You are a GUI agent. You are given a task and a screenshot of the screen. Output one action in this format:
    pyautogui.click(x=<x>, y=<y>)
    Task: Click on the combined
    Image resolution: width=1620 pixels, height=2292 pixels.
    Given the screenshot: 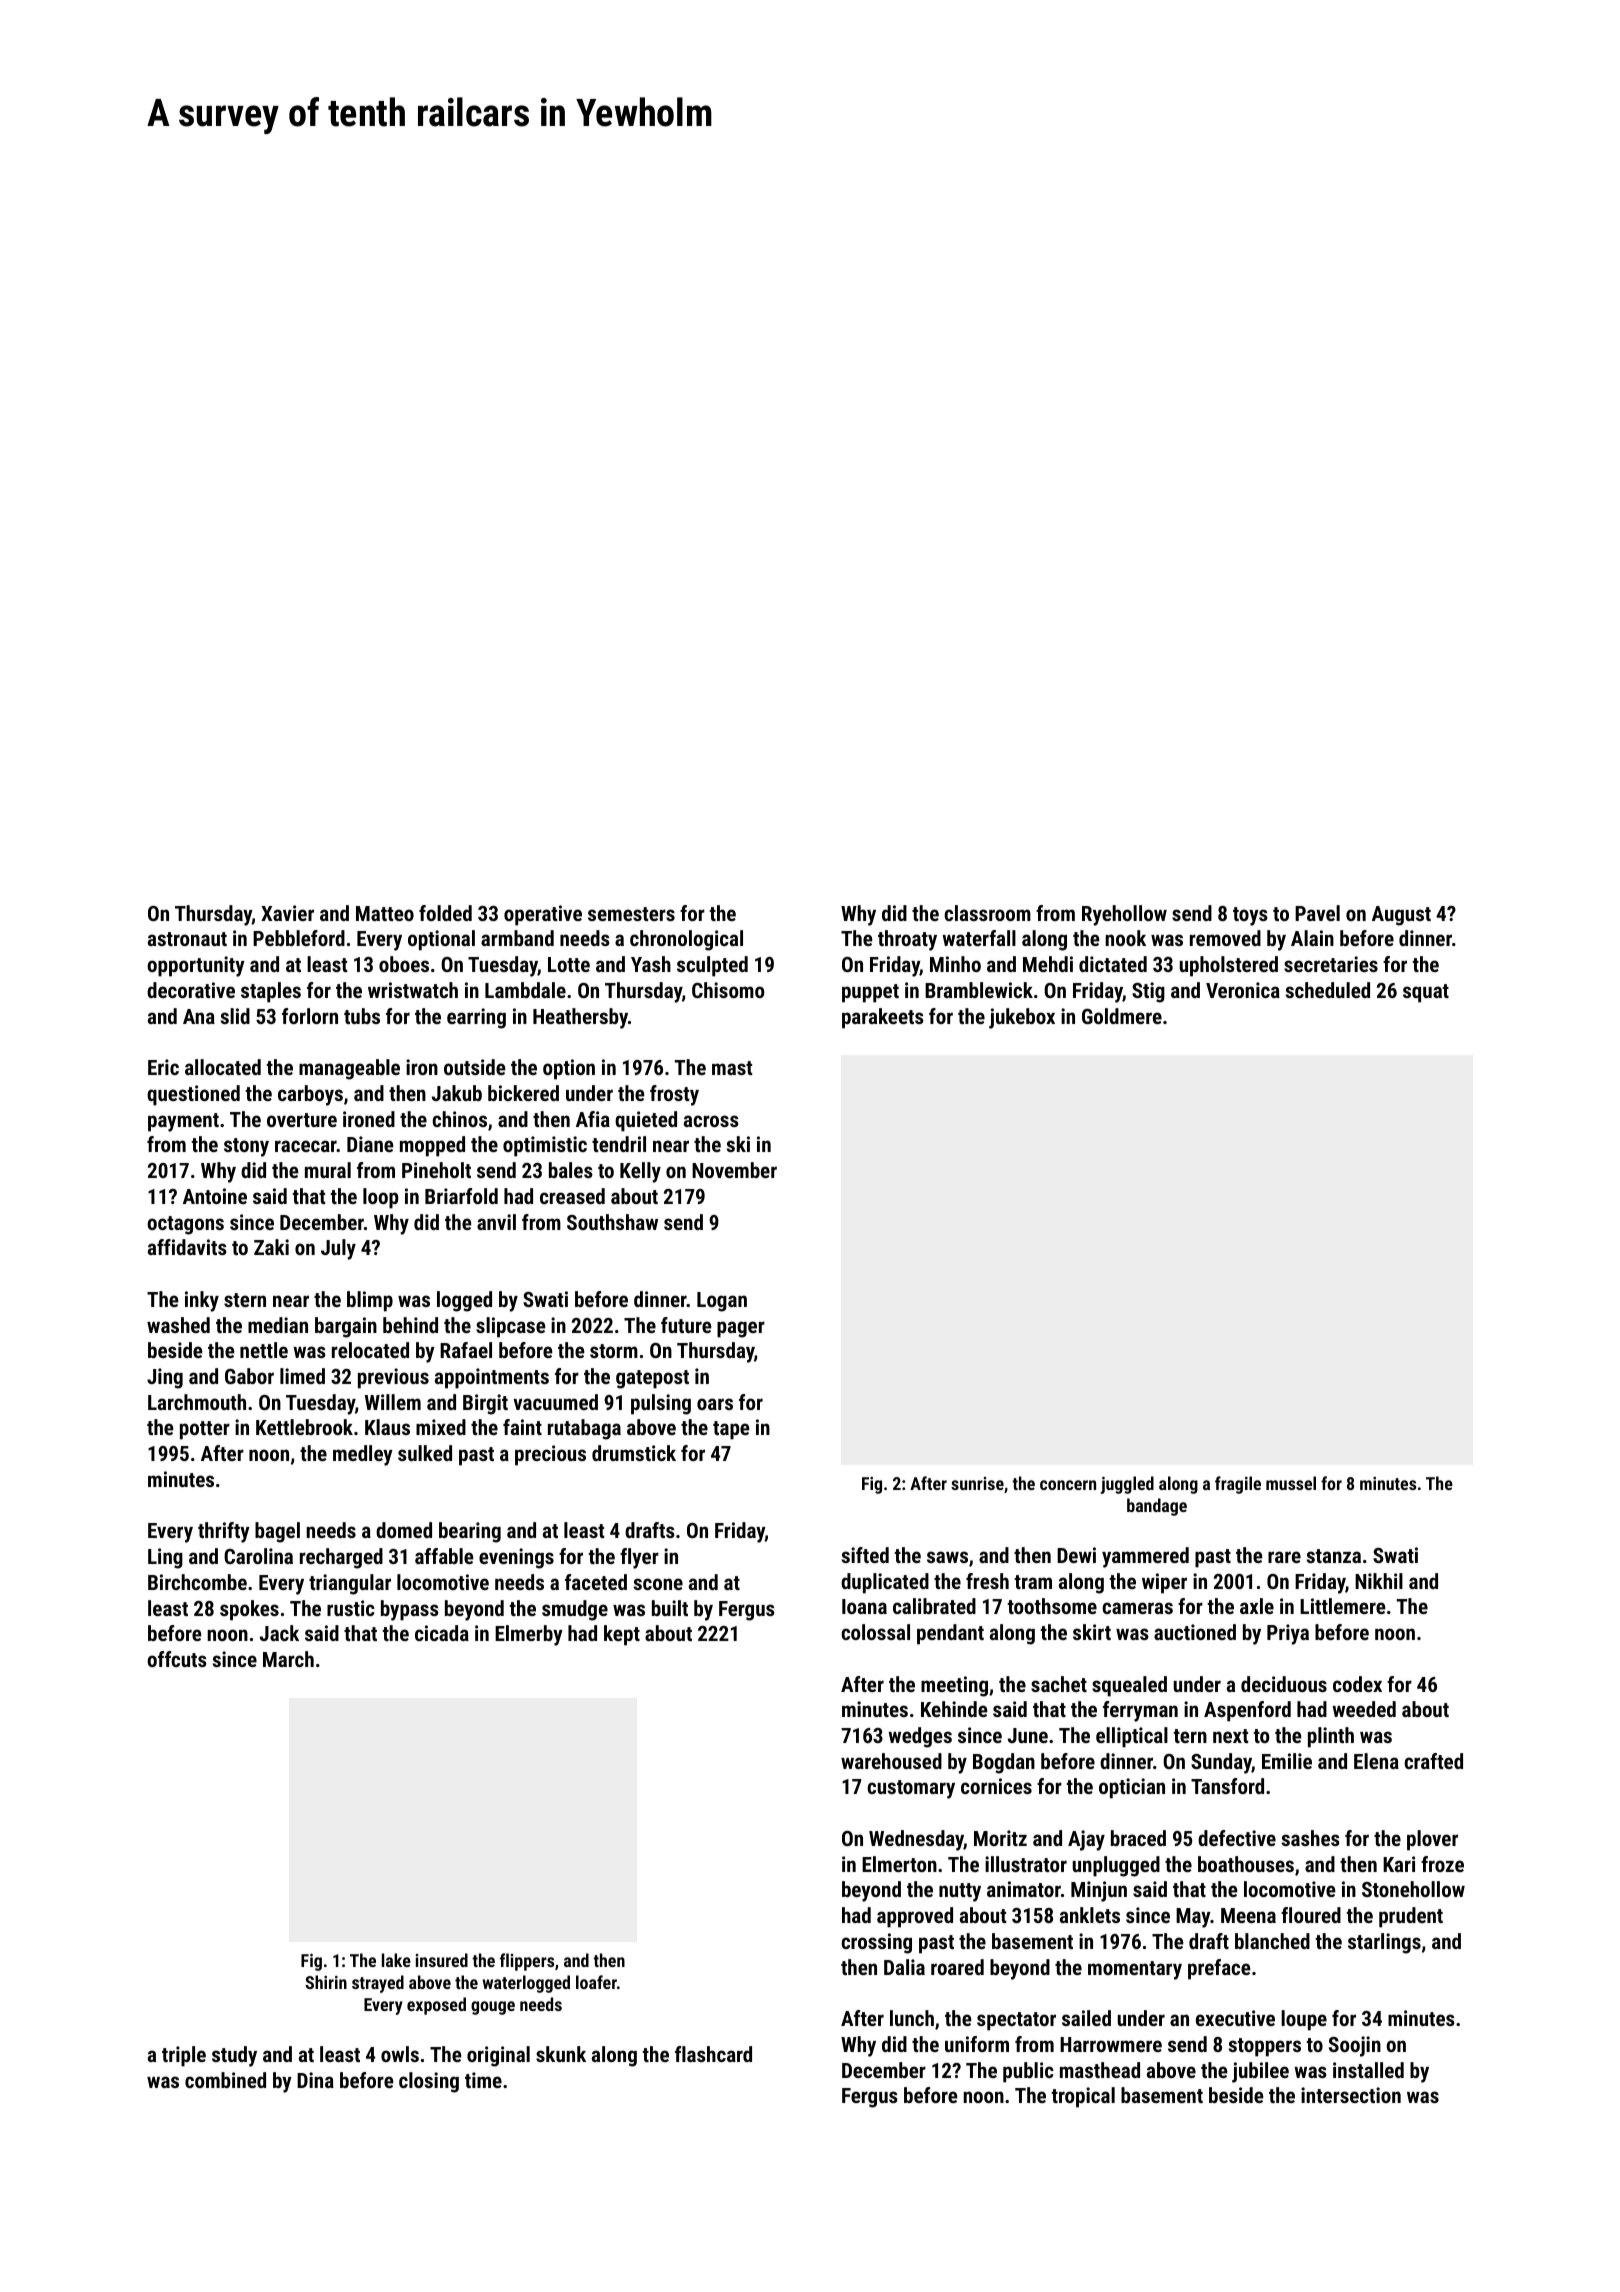 What is the action you would take?
    pyautogui.click(x=225, y=2080)
